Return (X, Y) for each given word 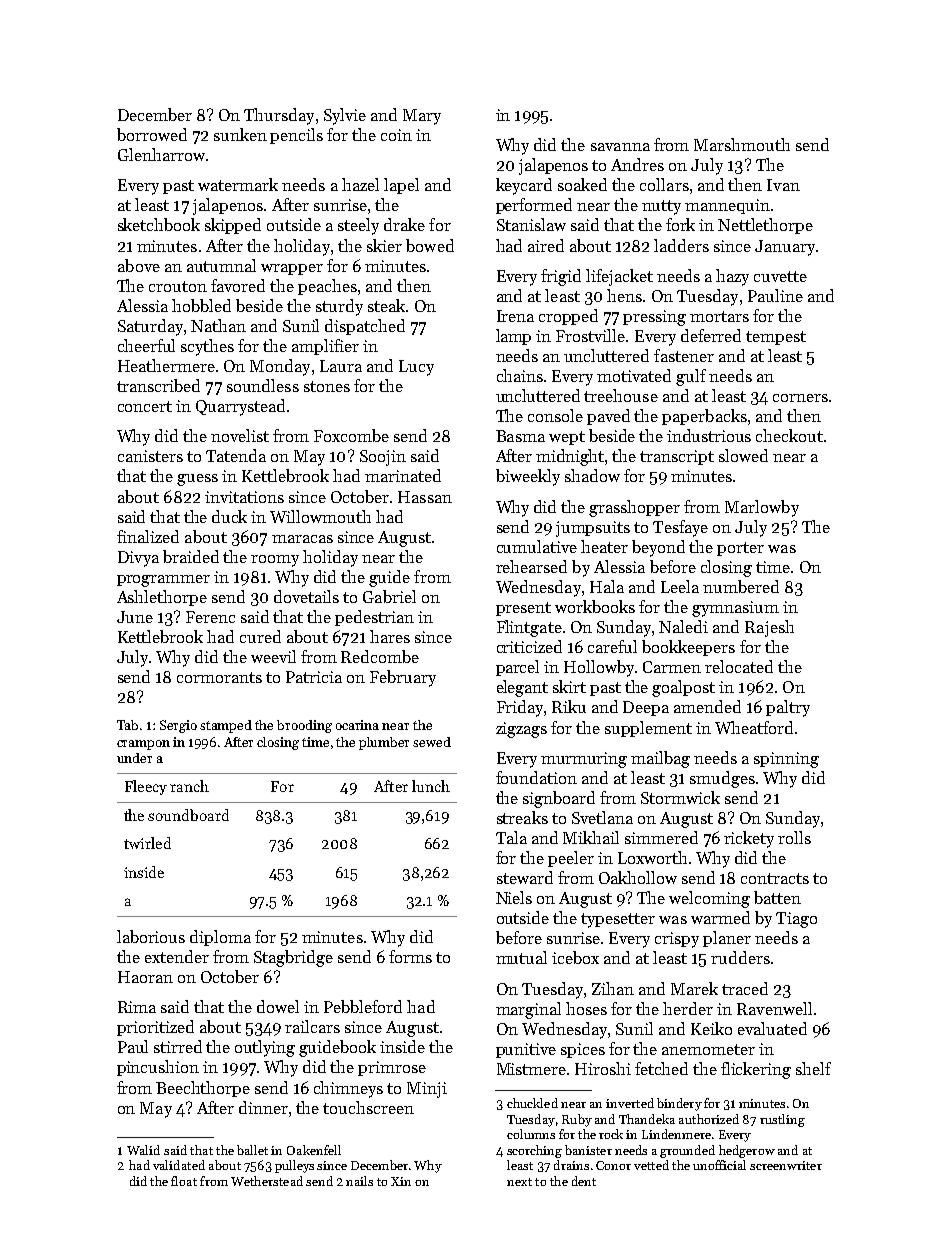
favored (238, 285)
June (135, 617)
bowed (430, 245)
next (519, 1182)
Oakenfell (314, 1150)
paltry (788, 708)
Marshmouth (742, 144)
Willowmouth (320, 516)
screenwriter (786, 1165)
